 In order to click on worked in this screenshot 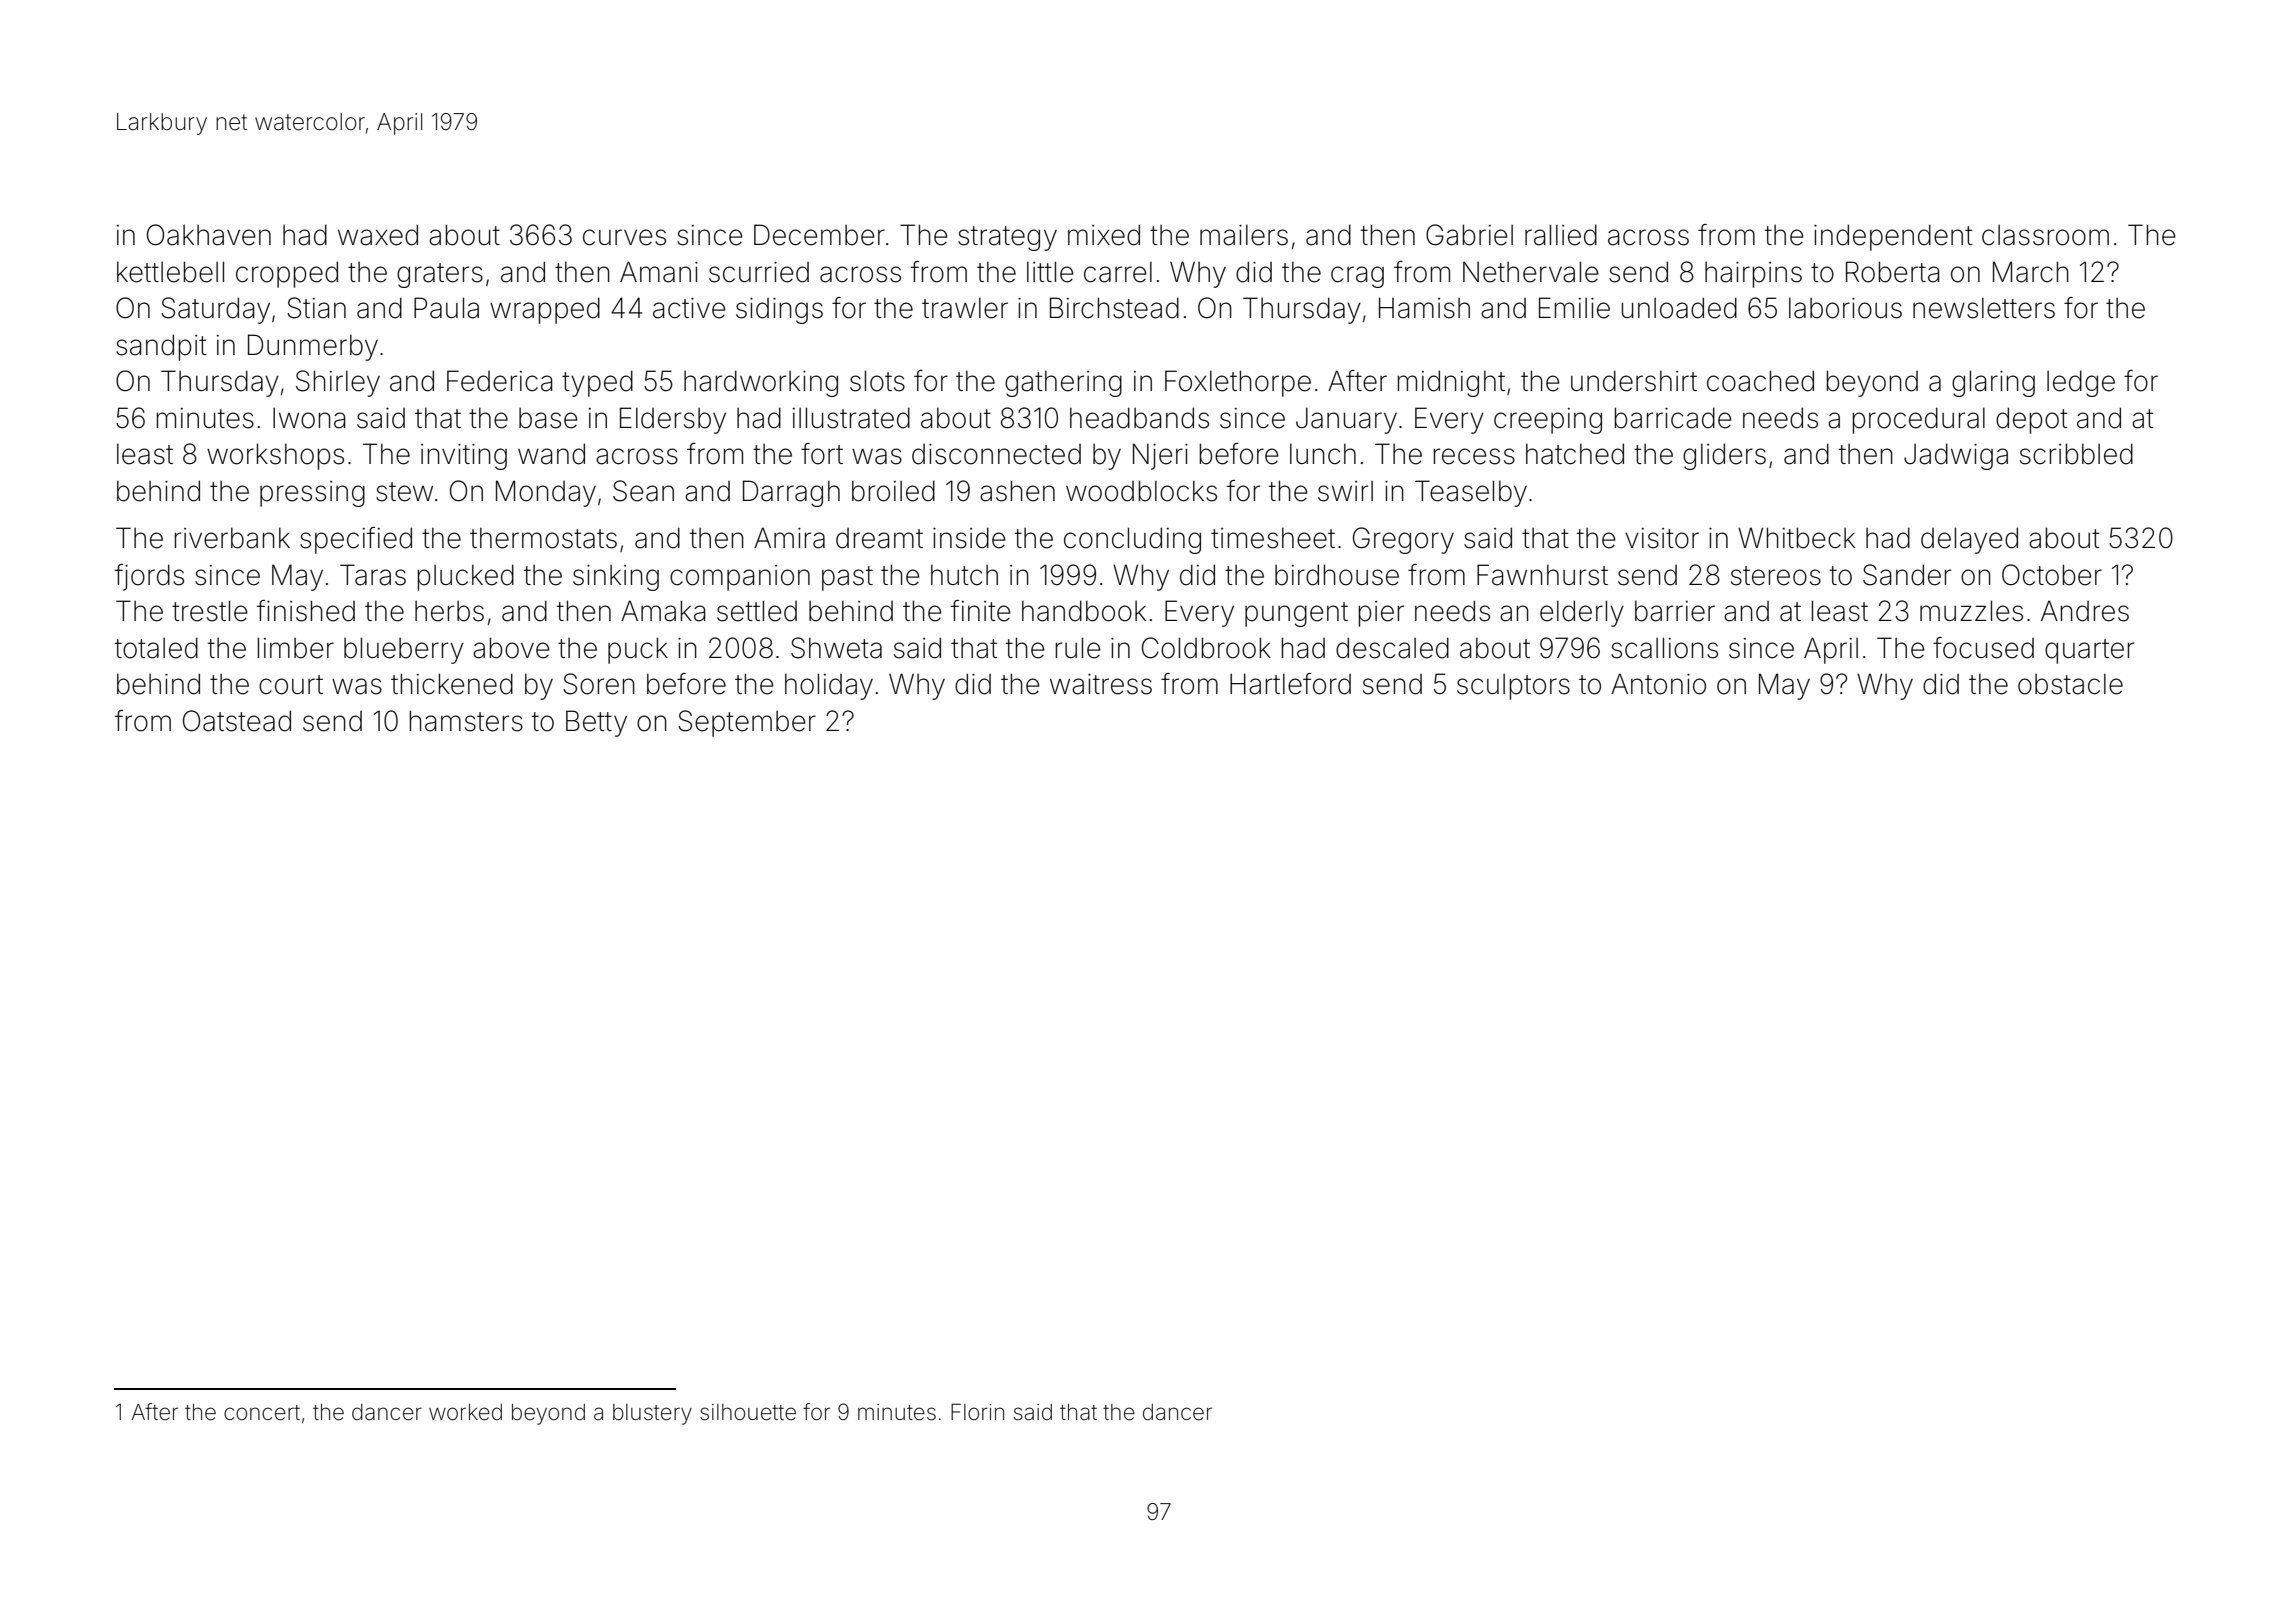, I will do `click(465, 1412)`.
